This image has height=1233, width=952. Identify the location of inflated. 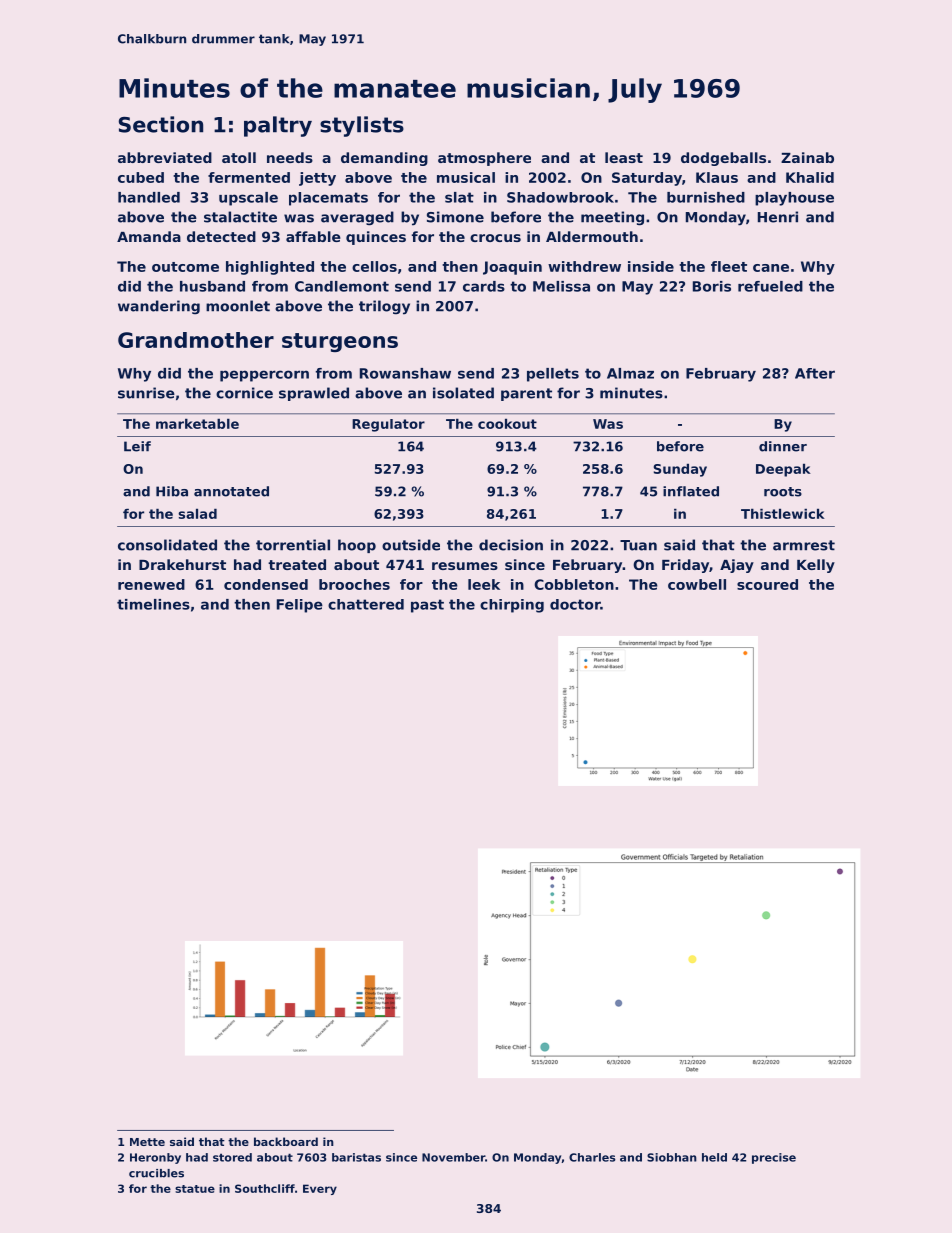
(691, 491).
